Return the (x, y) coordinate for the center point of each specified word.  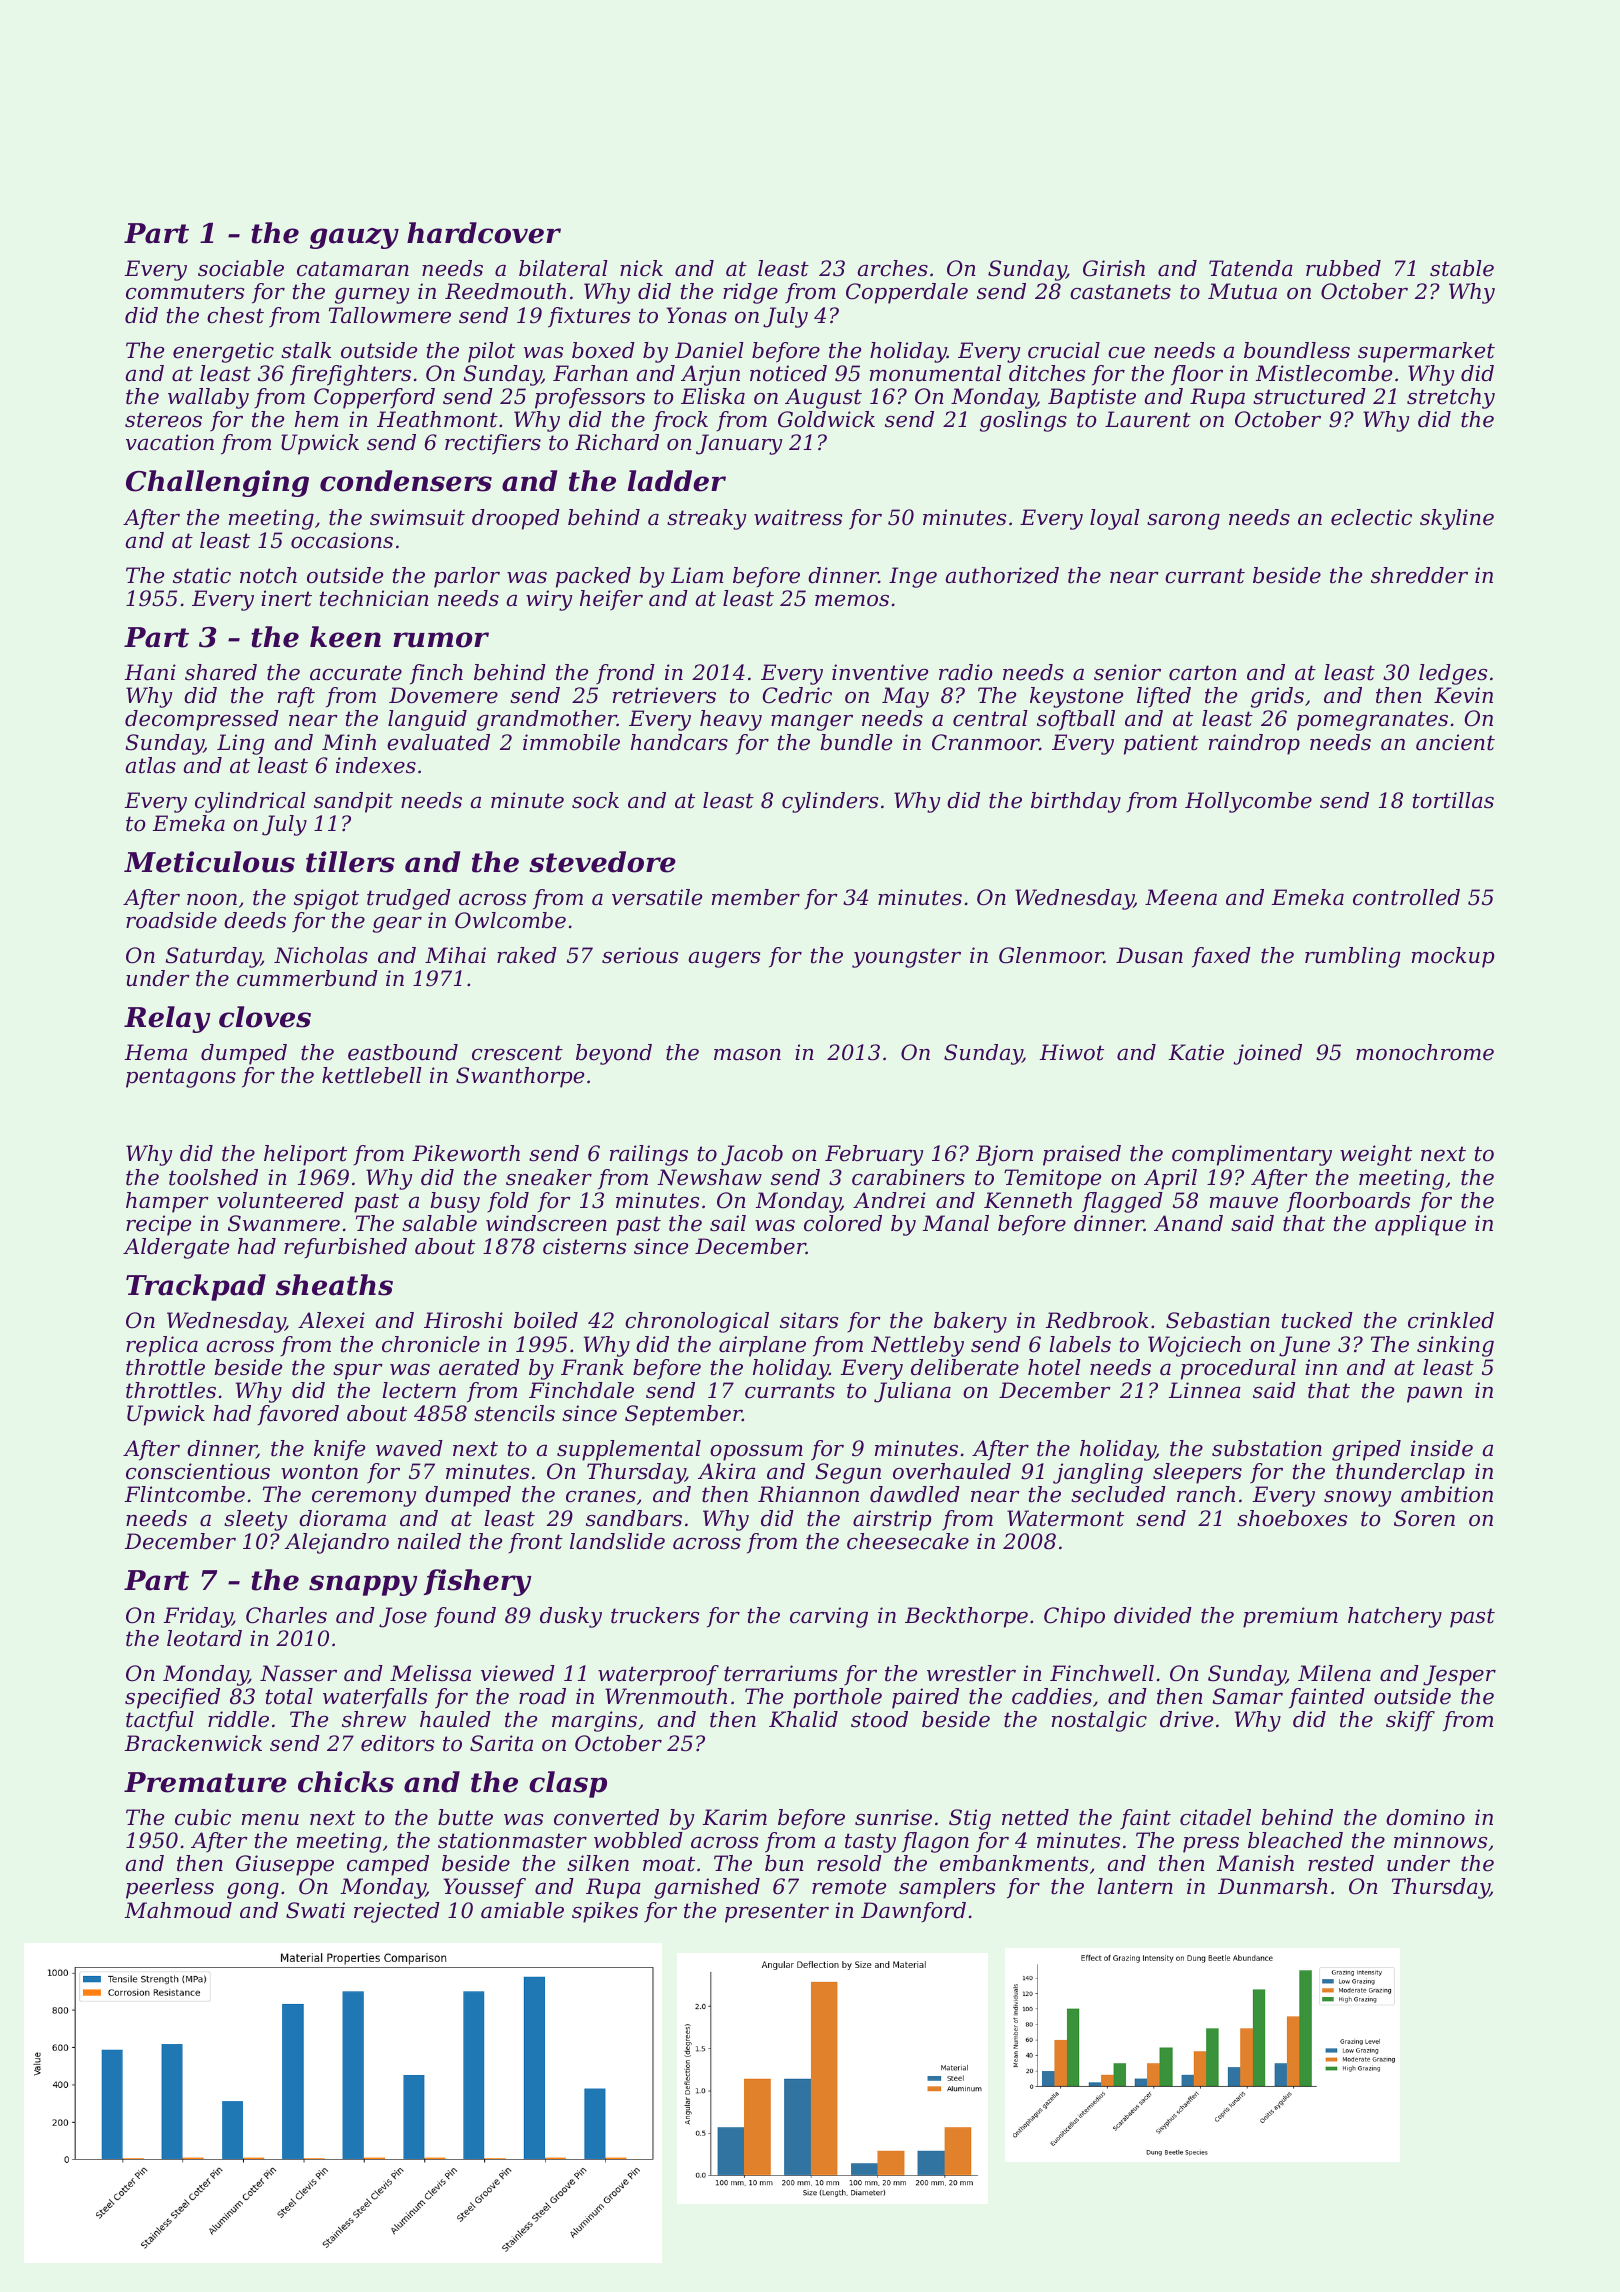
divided (1153, 1615)
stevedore (602, 862)
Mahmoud (178, 1910)
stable (1462, 268)
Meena (1181, 897)
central (990, 718)
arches (893, 268)
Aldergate (176, 1248)
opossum (756, 1453)
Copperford (374, 398)
